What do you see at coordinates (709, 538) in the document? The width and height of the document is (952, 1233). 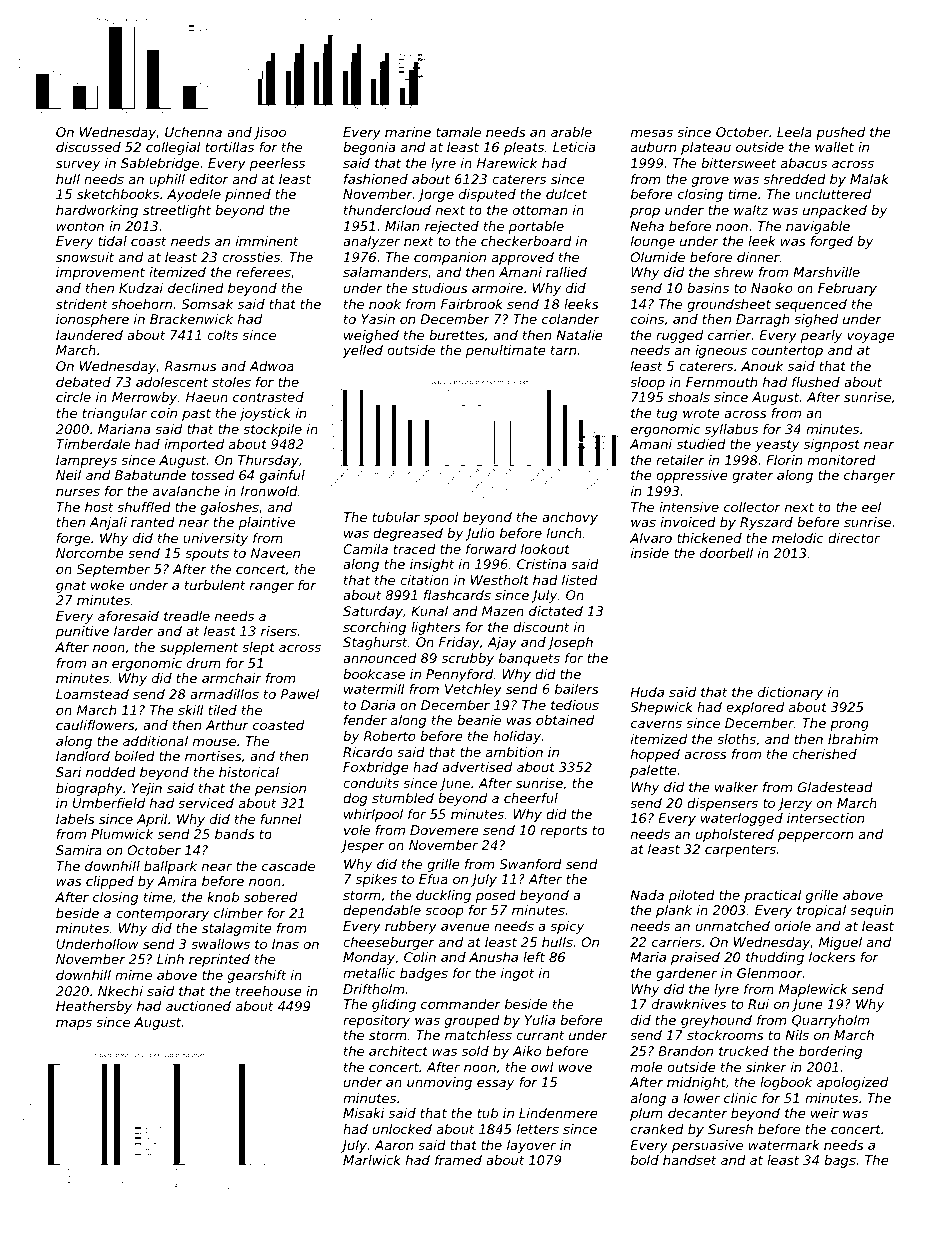 I see `thickened` at bounding box center [709, 538].
